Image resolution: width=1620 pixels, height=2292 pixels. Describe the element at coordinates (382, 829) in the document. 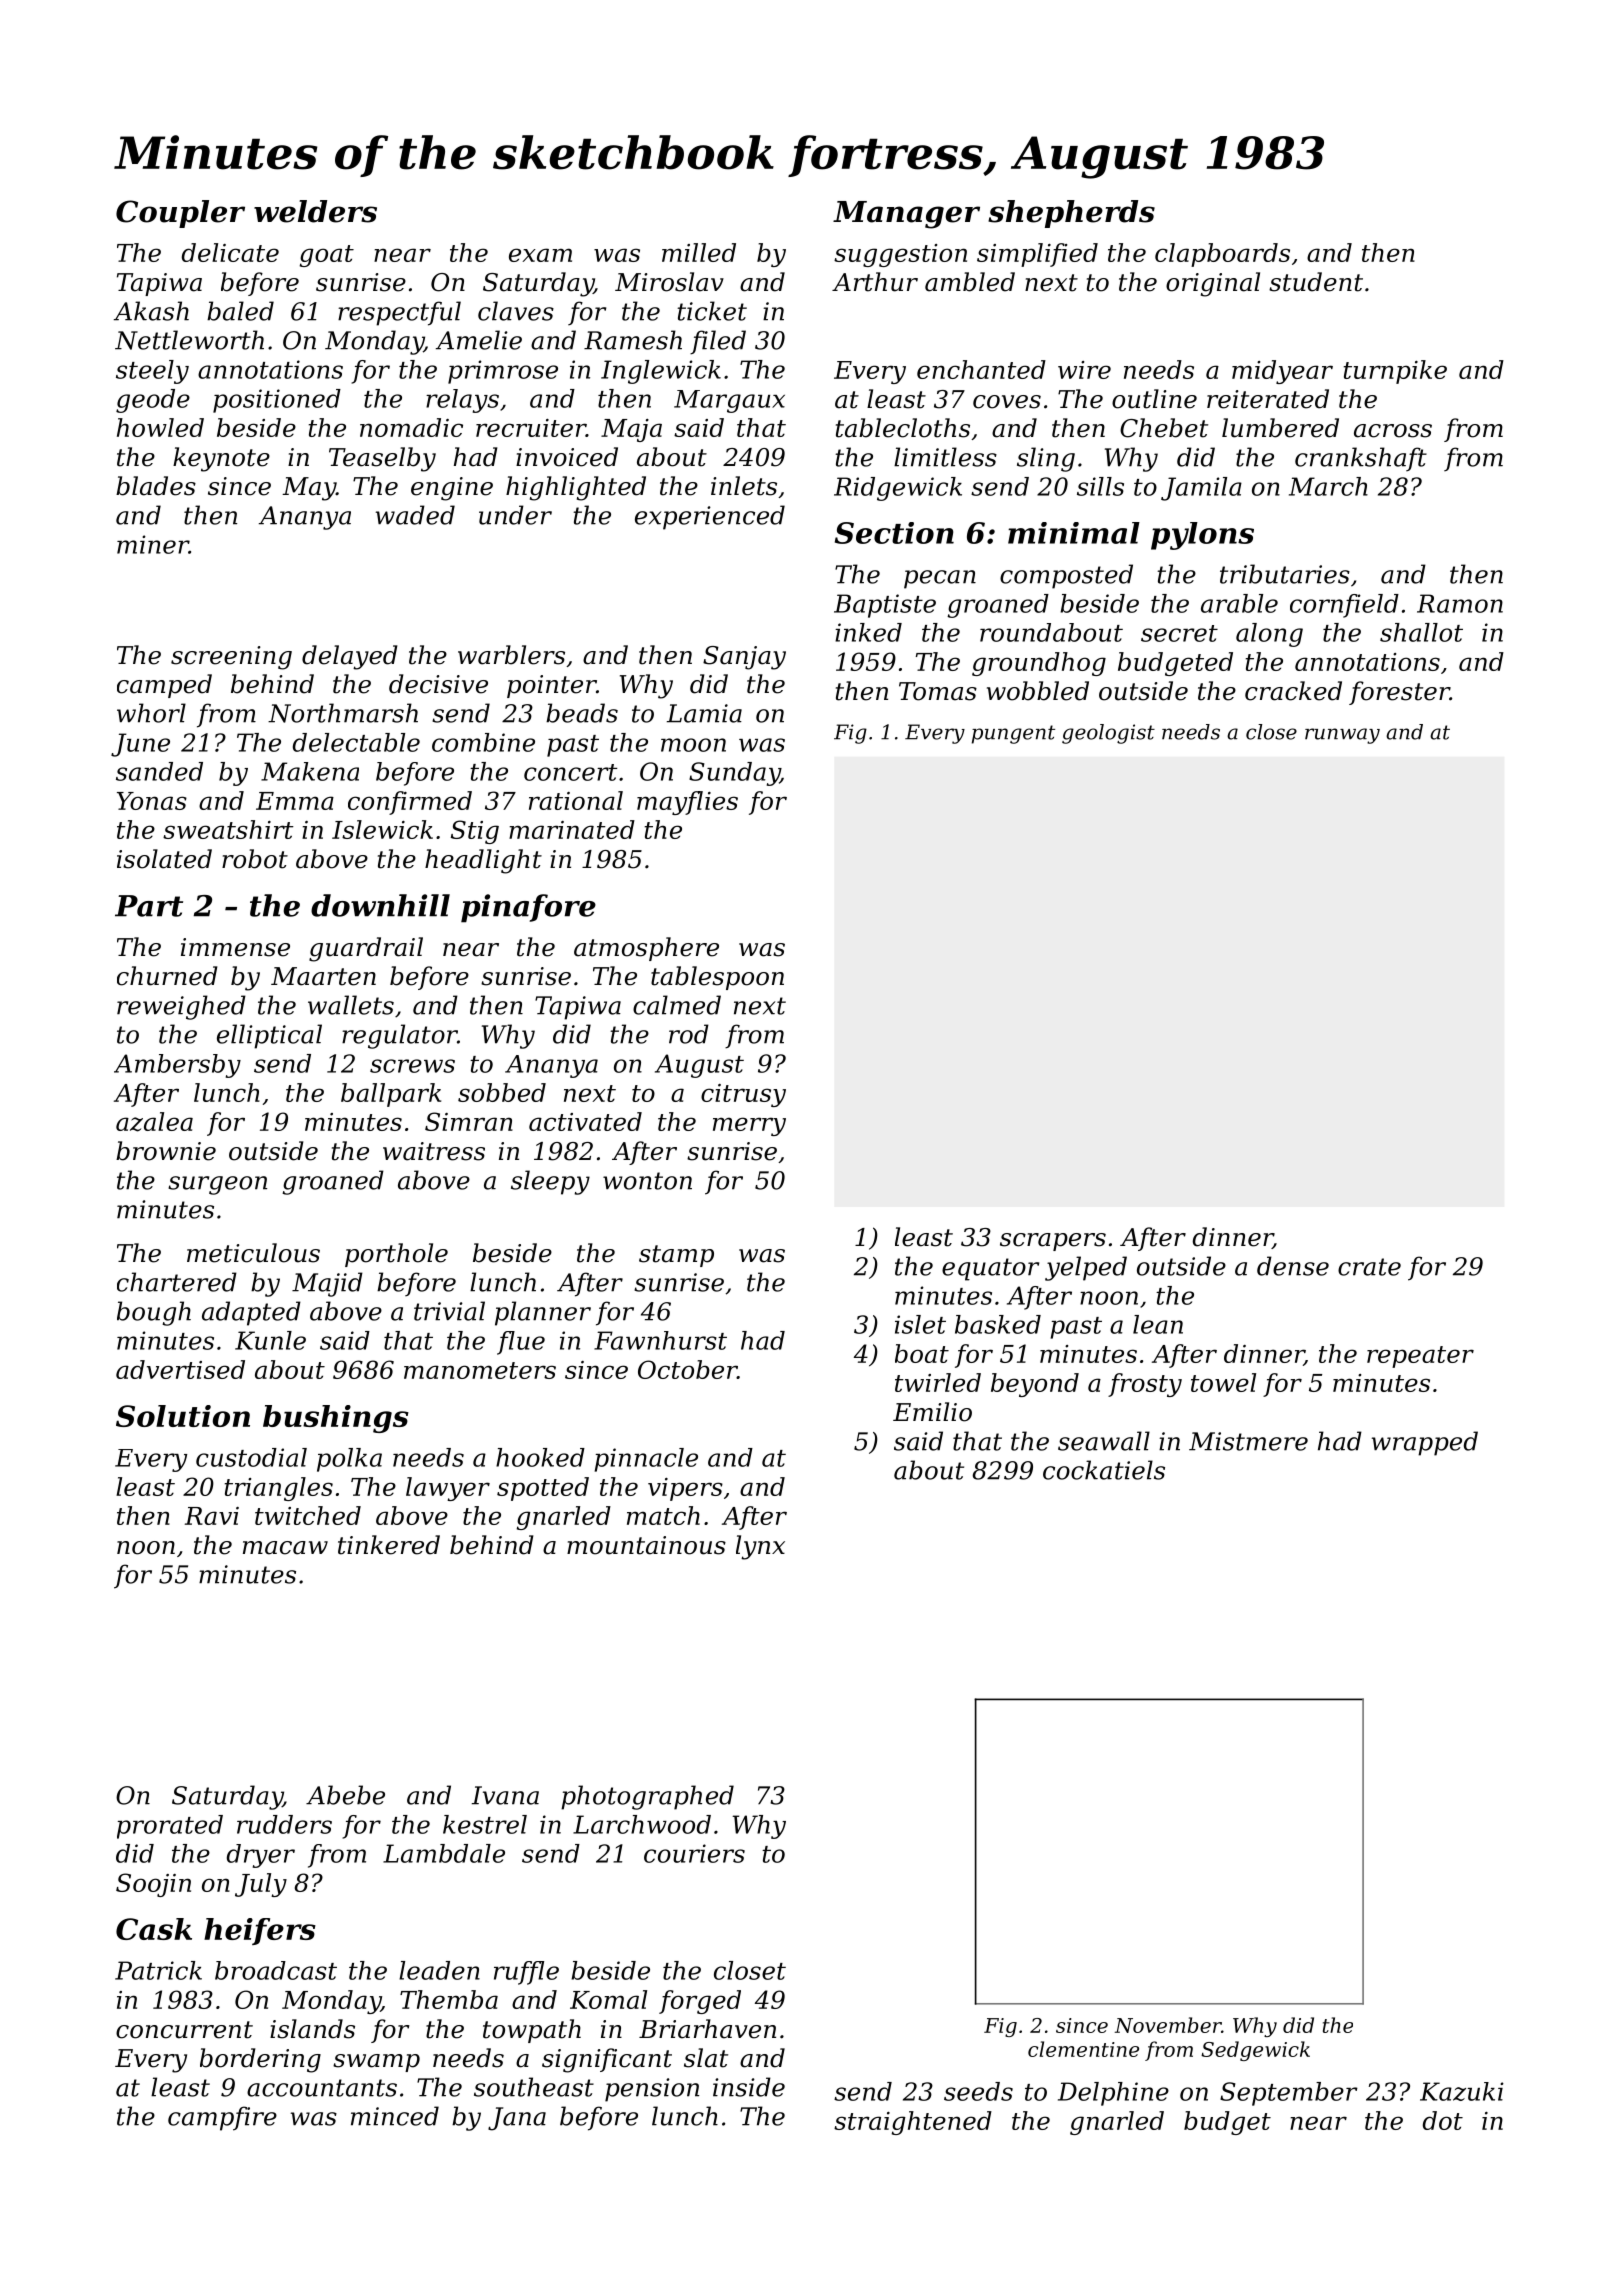

I see `Islewick` at that location.
